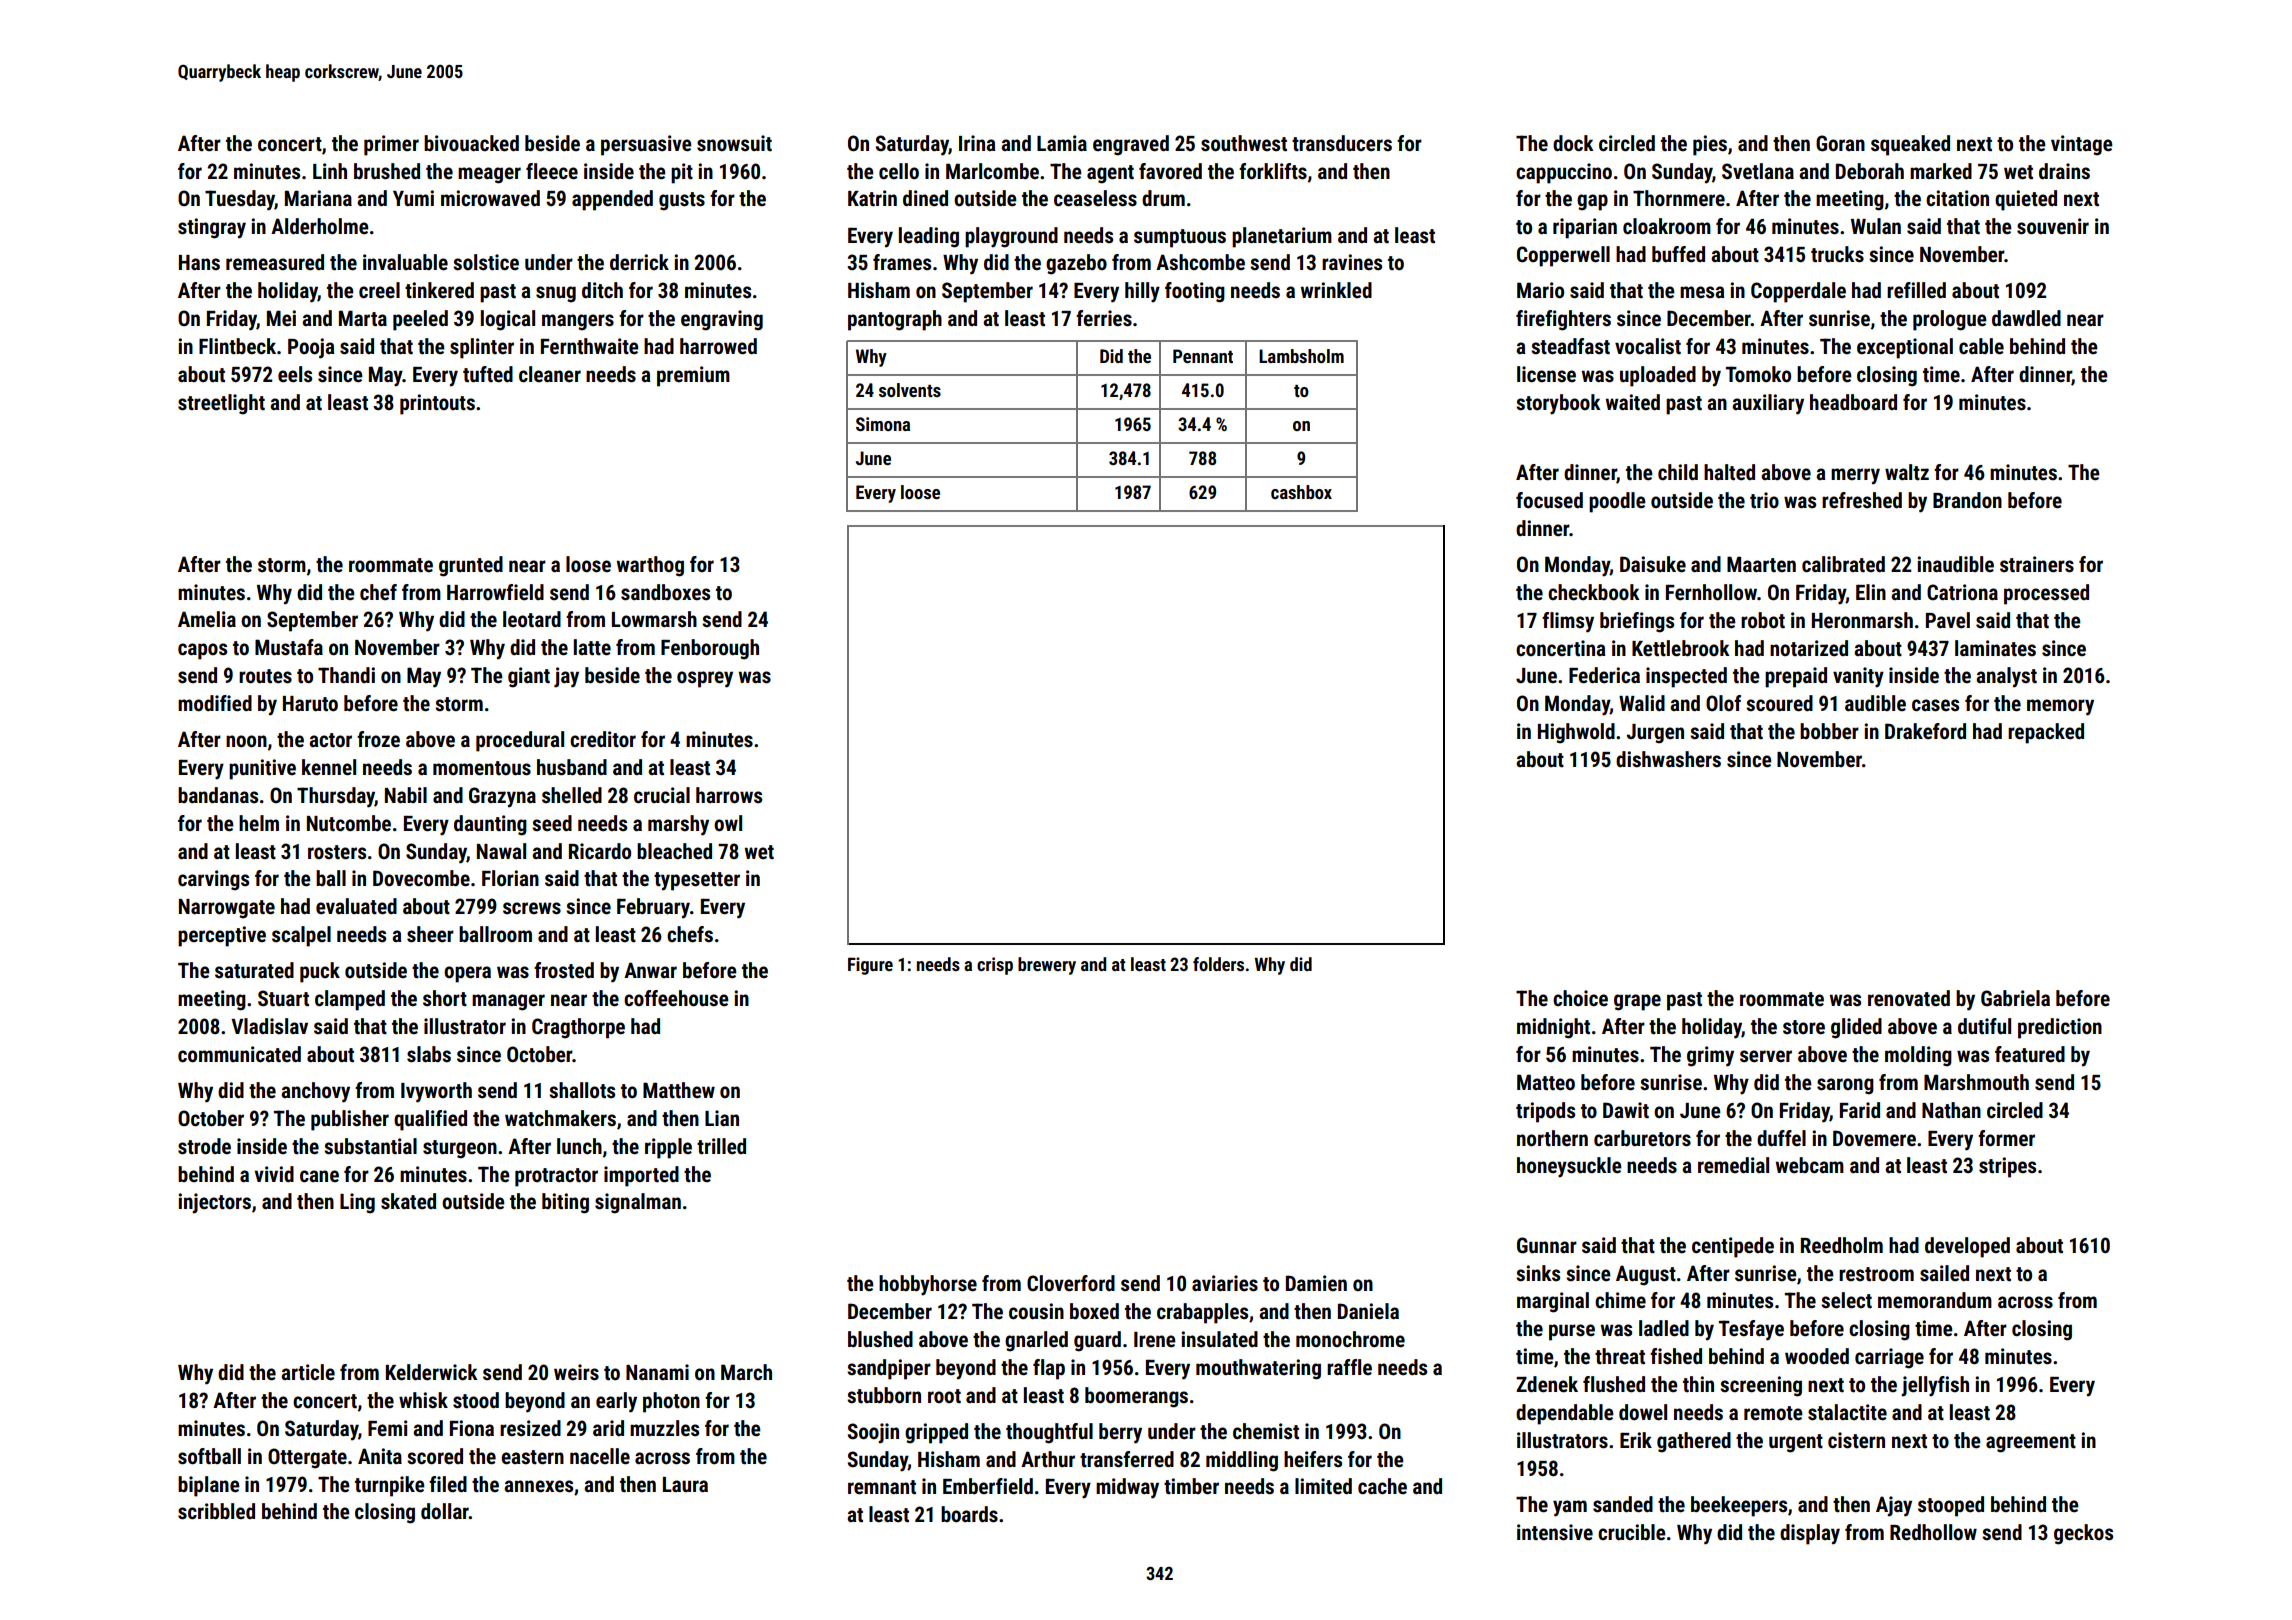 This document has width=2292, height=1620. Describe the element at coordinates (2064, 171) in the document. I see `drains` at that location.
